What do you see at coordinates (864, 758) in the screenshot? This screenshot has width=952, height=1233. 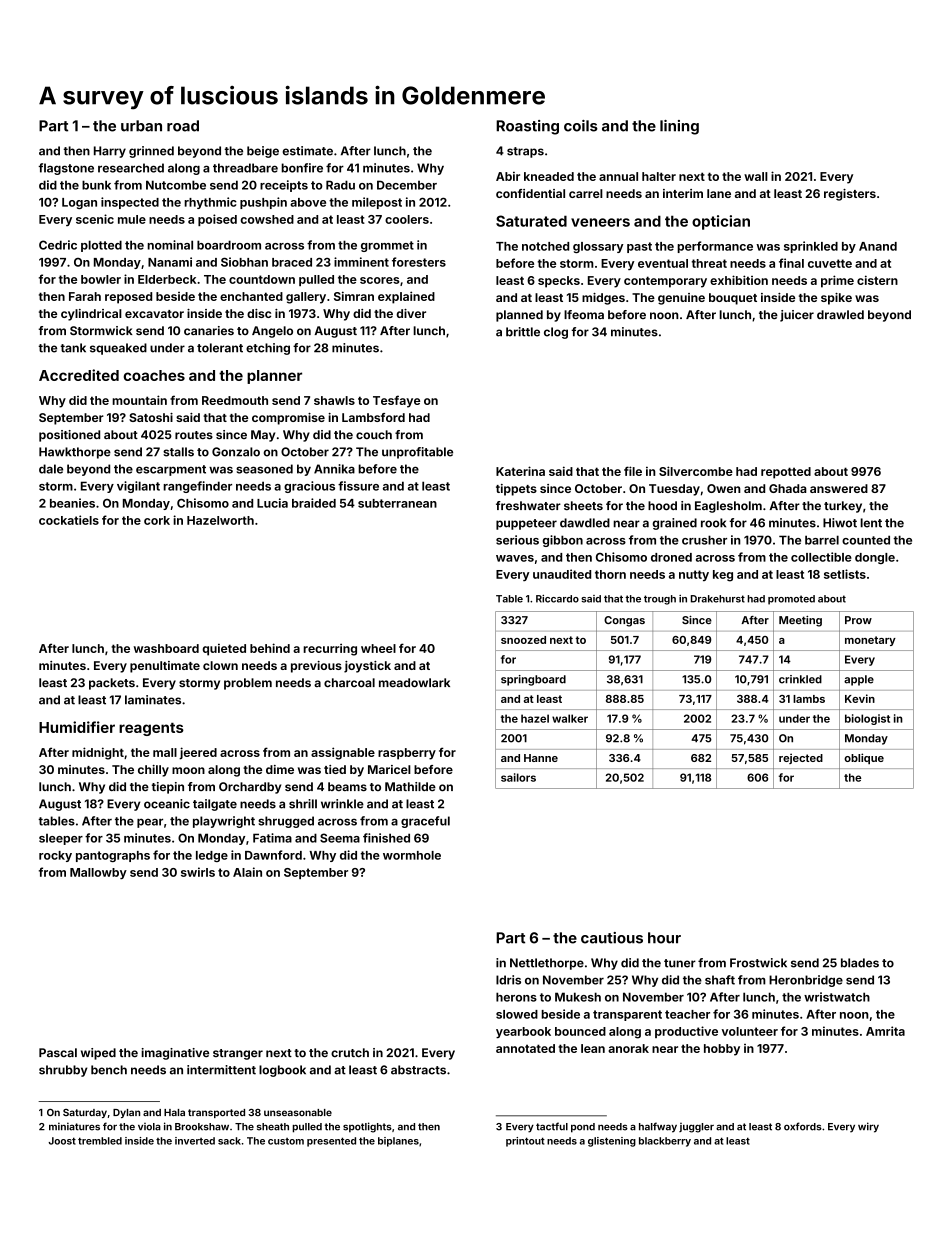 I see `oblique` at bounding box center [864, 758].
